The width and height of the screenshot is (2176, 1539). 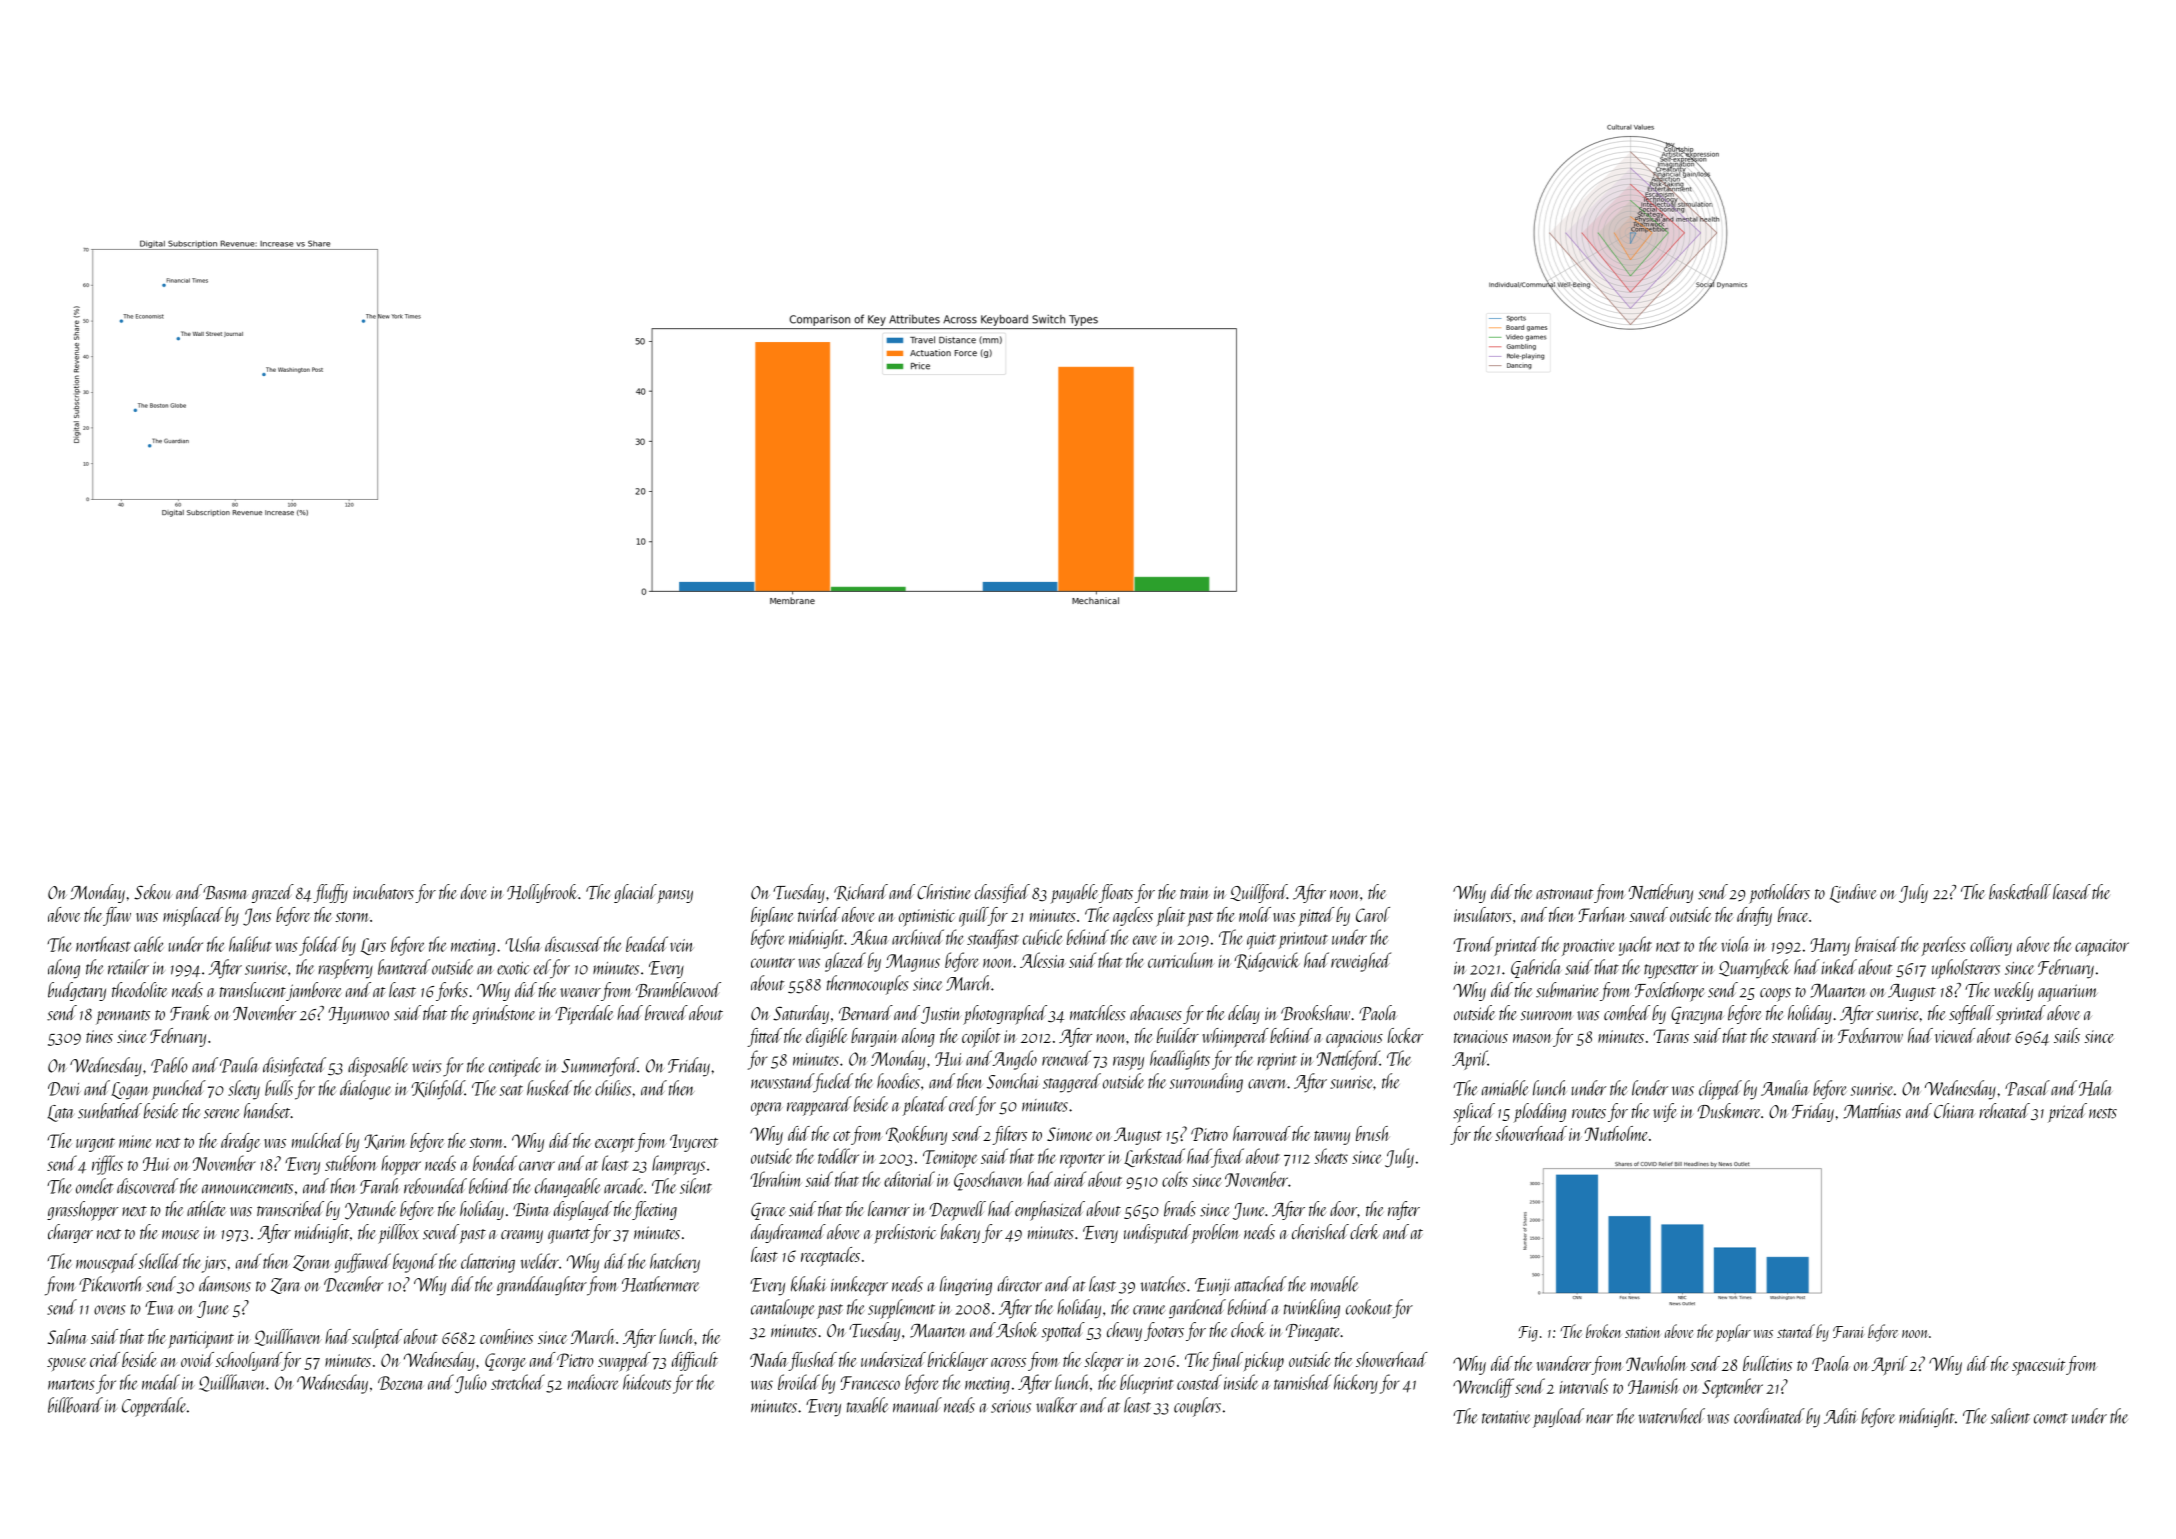 What do you see at coordinates (503, 1014) in the screenshot?
I see `grindstone` at bounding box center [503, 1014].
